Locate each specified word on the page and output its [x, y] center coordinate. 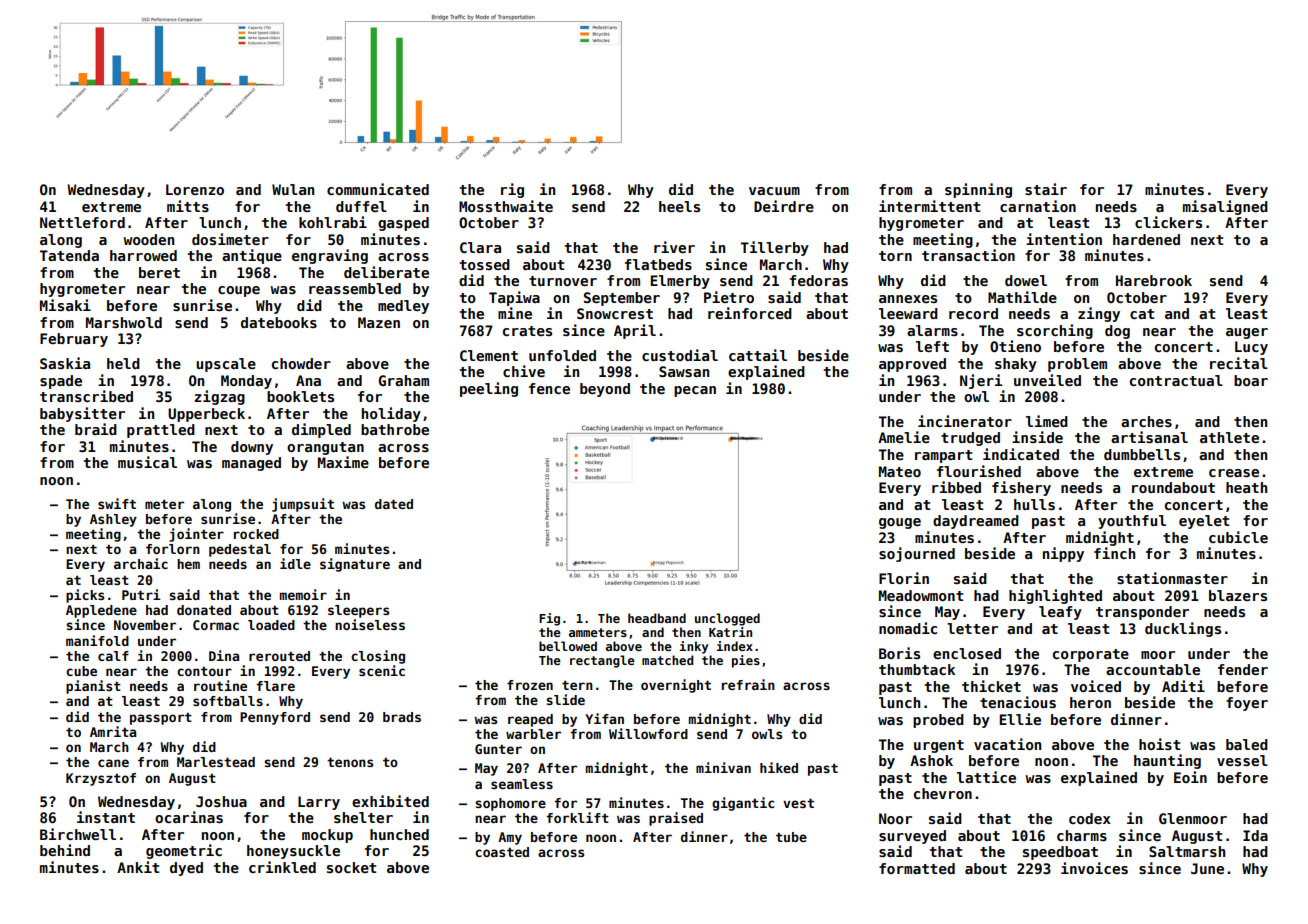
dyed [186, 869]
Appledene [101, 611]
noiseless [370, 624]
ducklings [1183, 629]
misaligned [1225, 207]
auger [1247, 333]
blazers [1238, 595]
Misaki [65, 305]
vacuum [774, 191]
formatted [917, 868]
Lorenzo [195, 189]
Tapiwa [514, 298]
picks [85, 596]
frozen [530, 685]
